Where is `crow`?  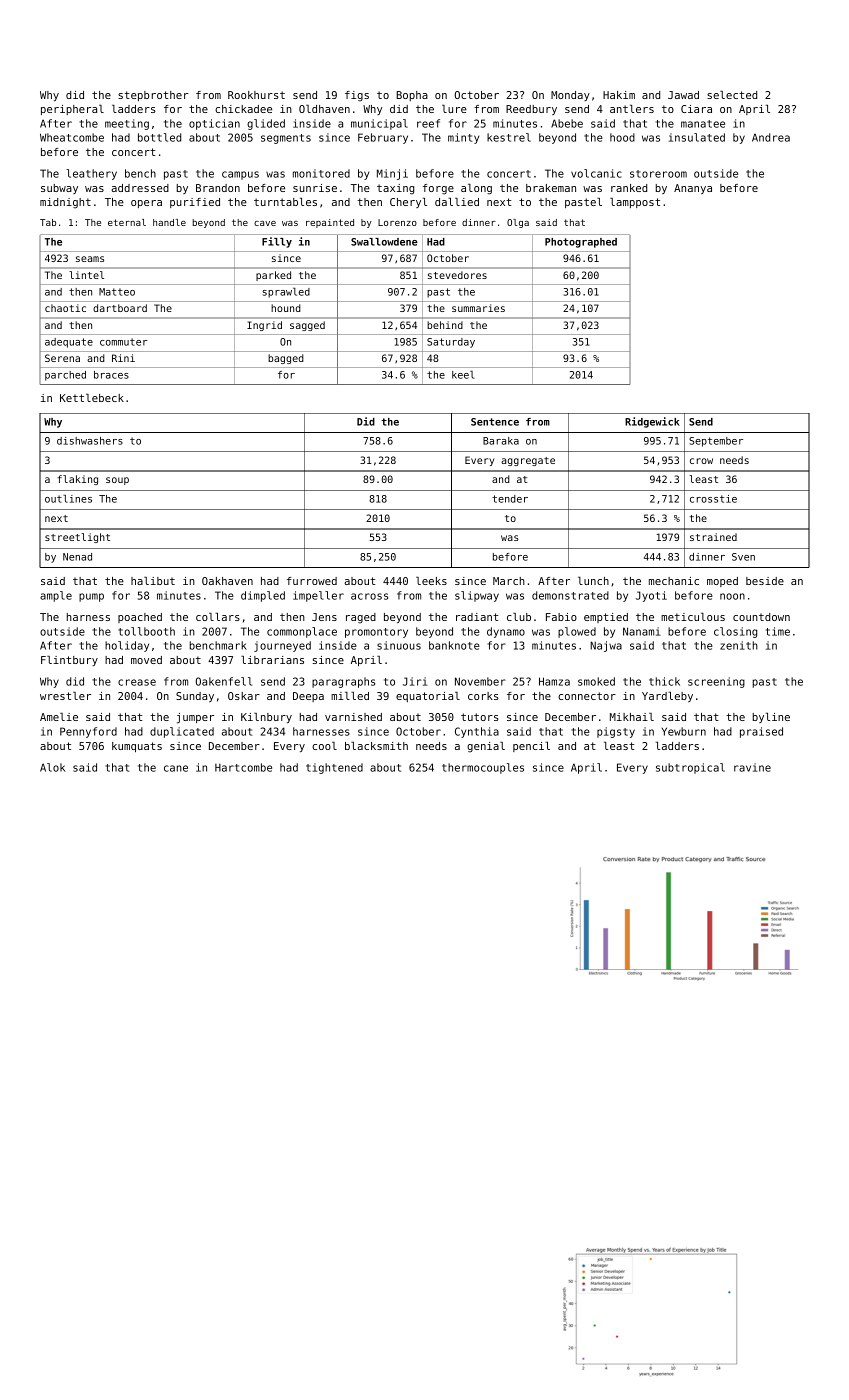
crow is located at coordinates (701, 461).
